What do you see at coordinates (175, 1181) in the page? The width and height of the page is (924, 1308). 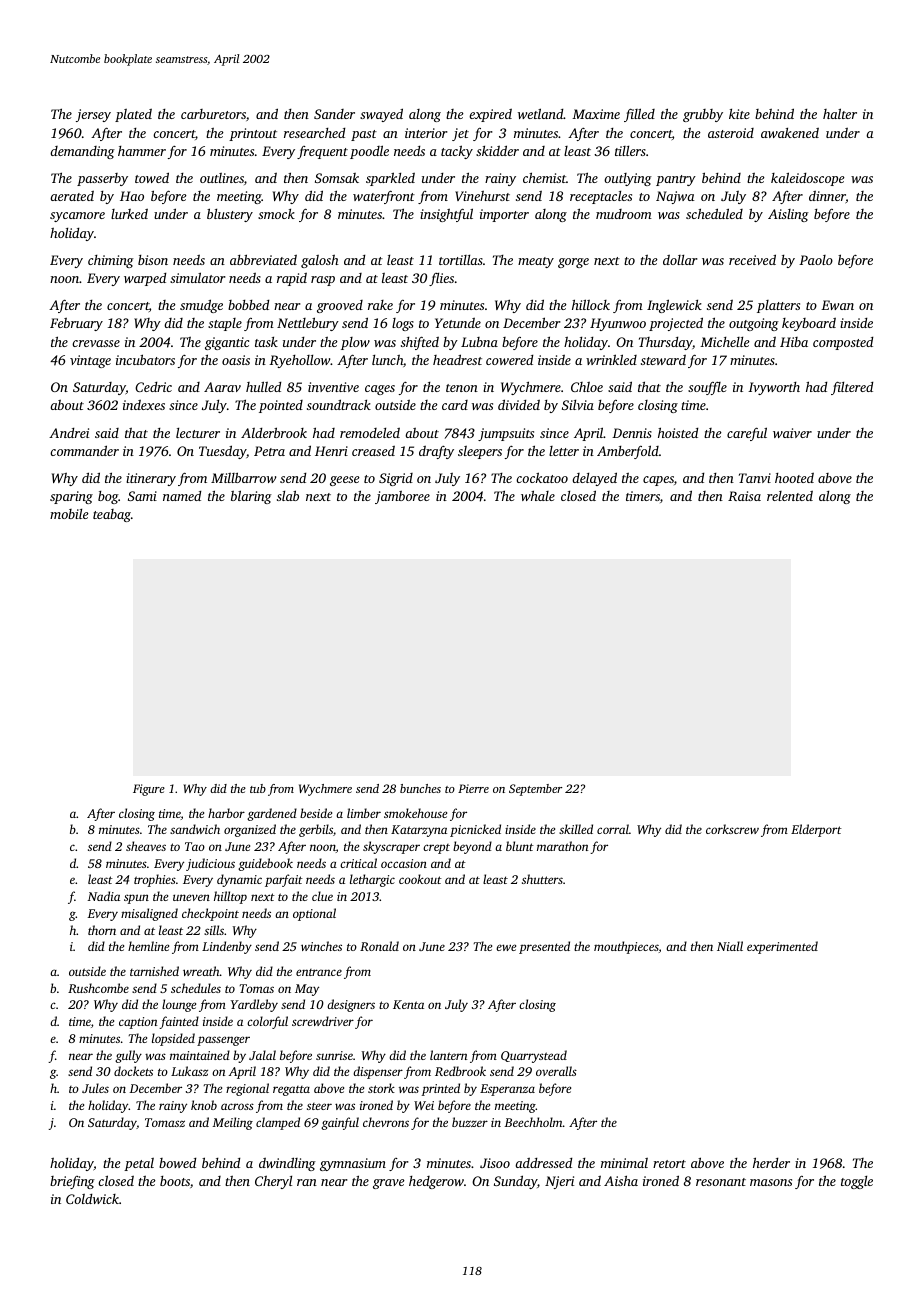 I see `boots` at bounding box center [175, 1181].
